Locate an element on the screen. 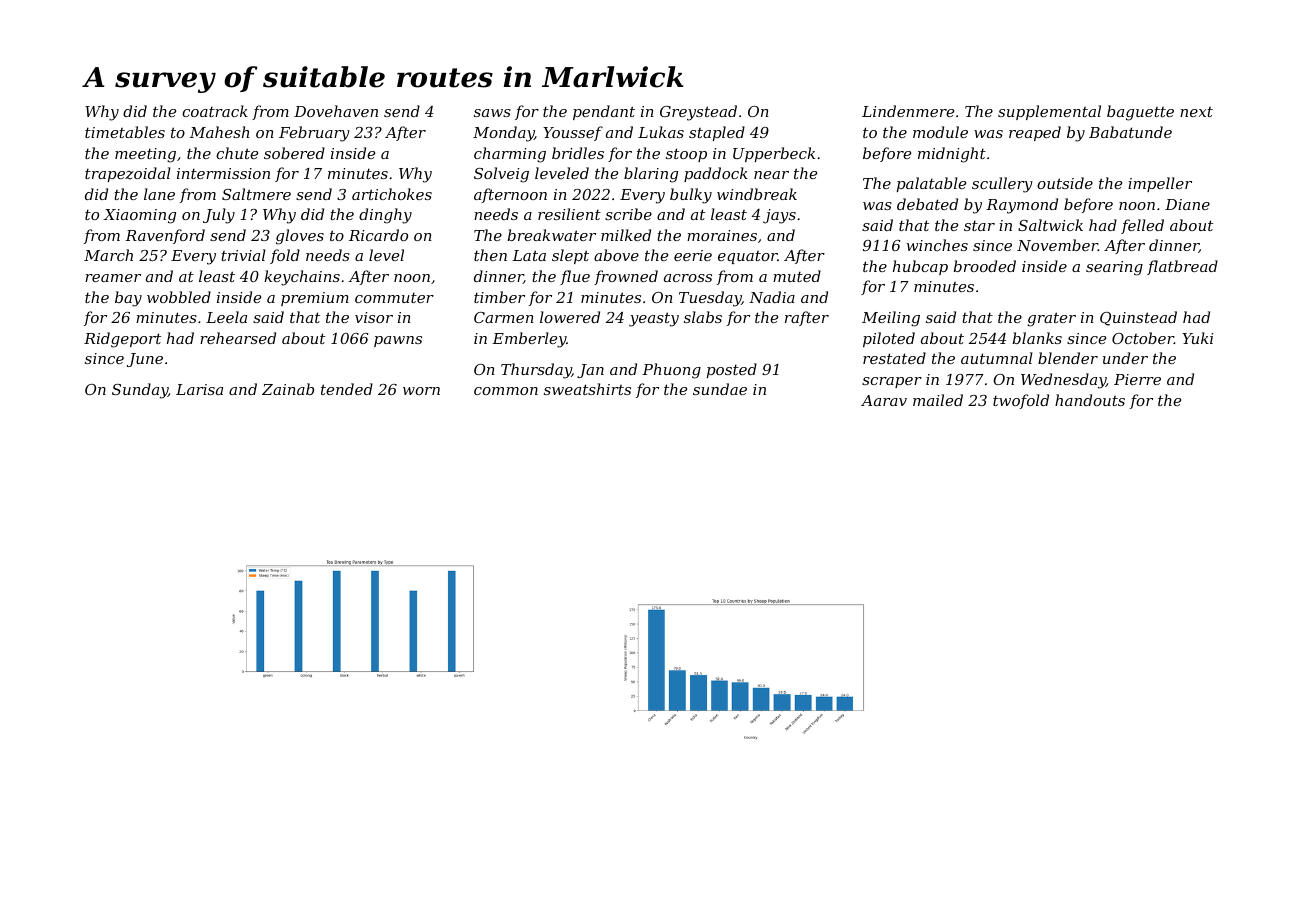 Image resolution: width=1308 pixels, height=924 pixels. flatbread is located at coordinates (1182, 267).
